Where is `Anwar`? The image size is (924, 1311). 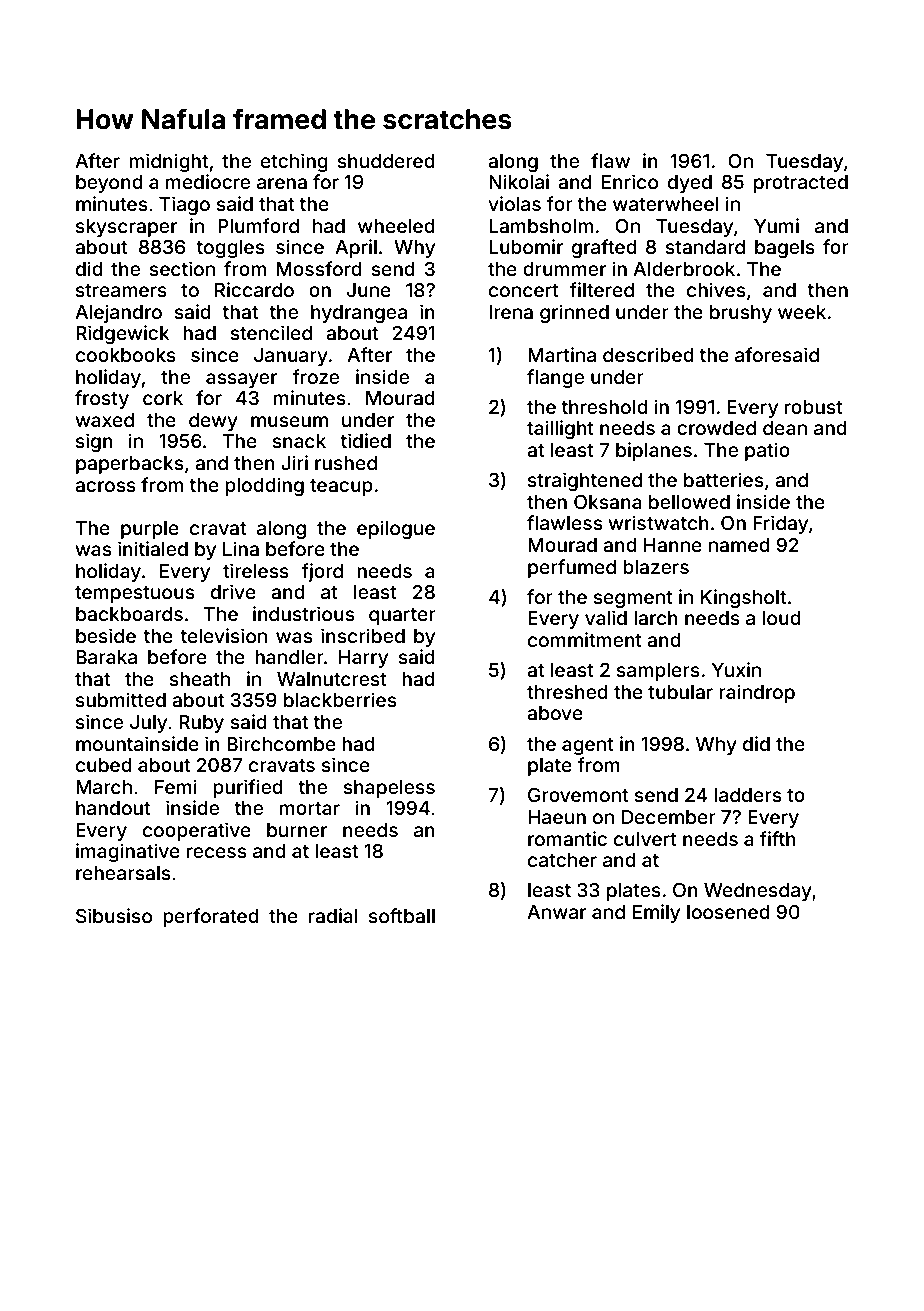 Anwar is located at coordinates (556, 912).
